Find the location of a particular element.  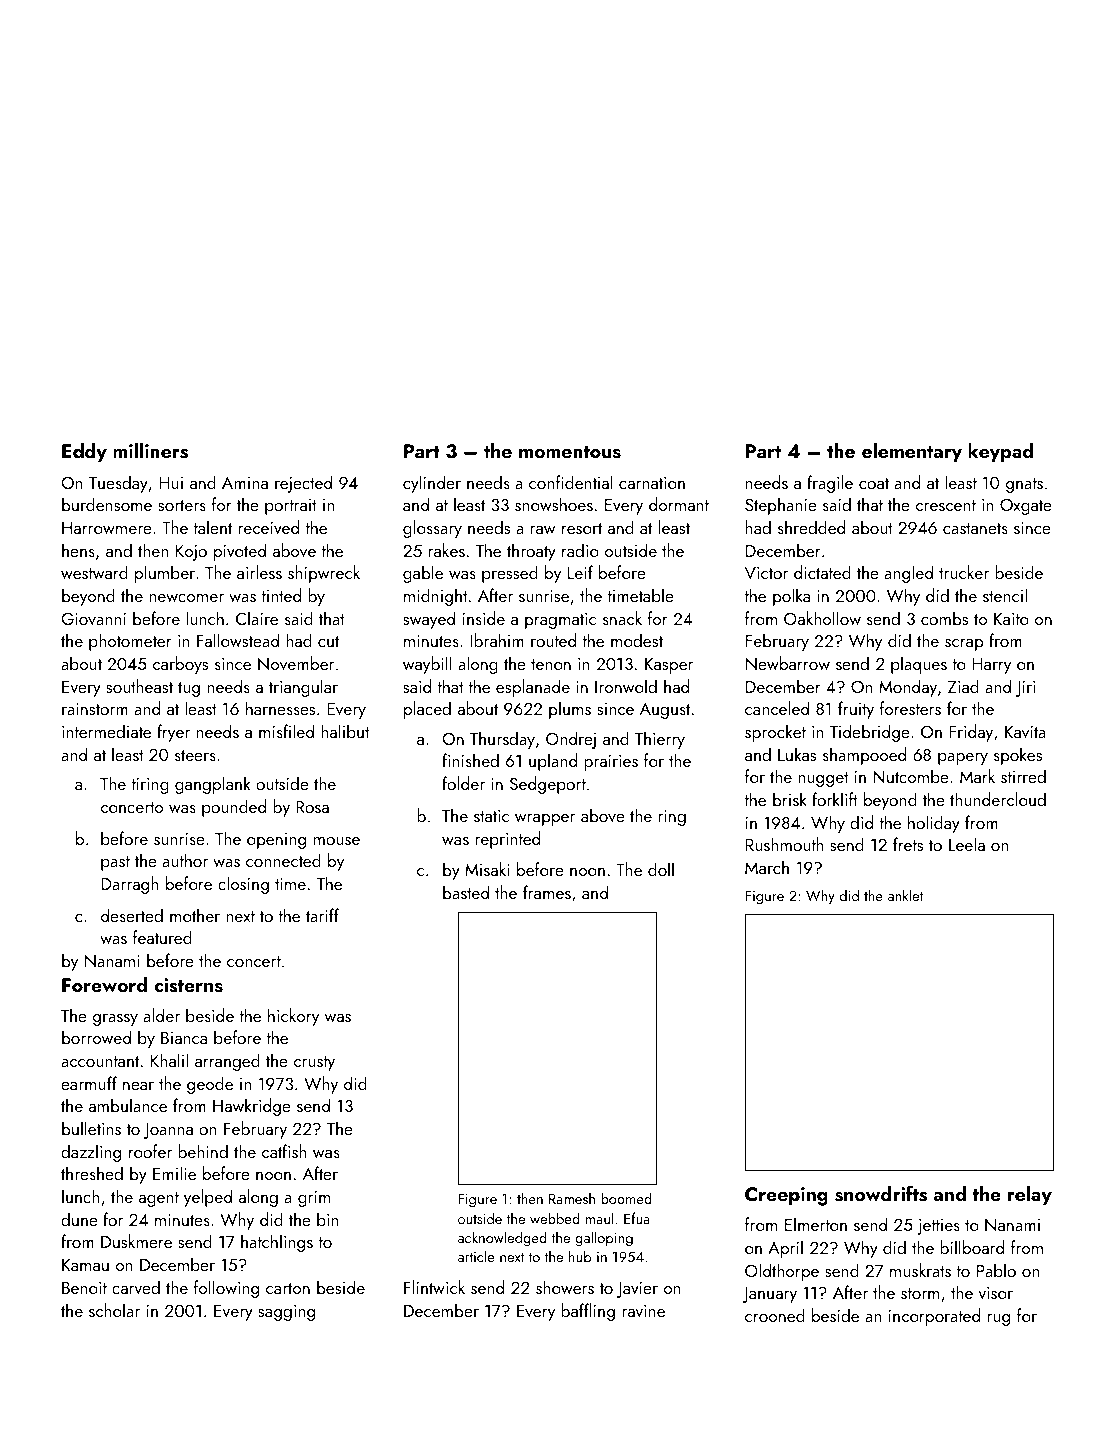

harnesses is located at coordinates (280, 708).
